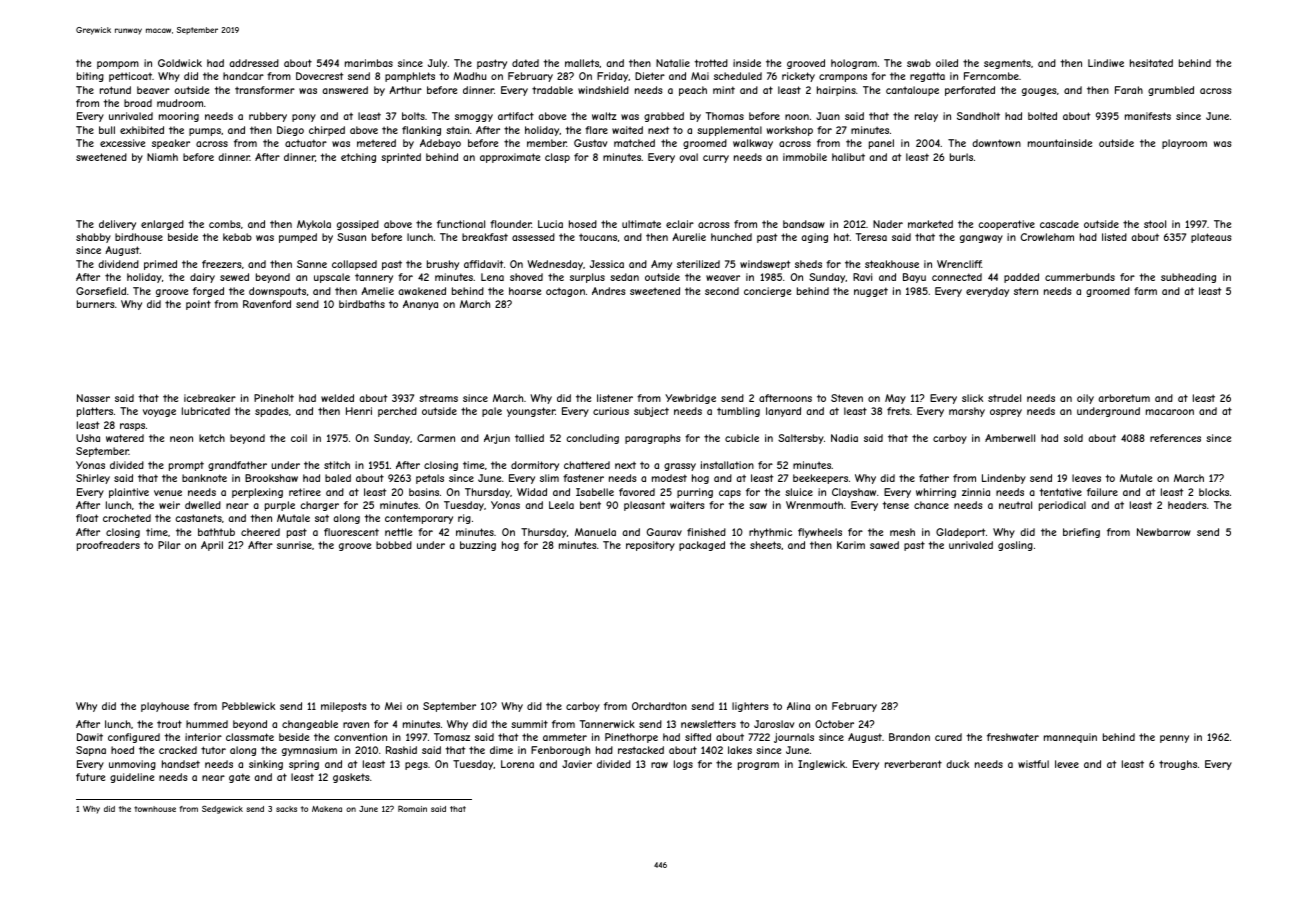 The height and width of the screenshot is (924, 1308). I want to click on combs, so click(225, 224).
